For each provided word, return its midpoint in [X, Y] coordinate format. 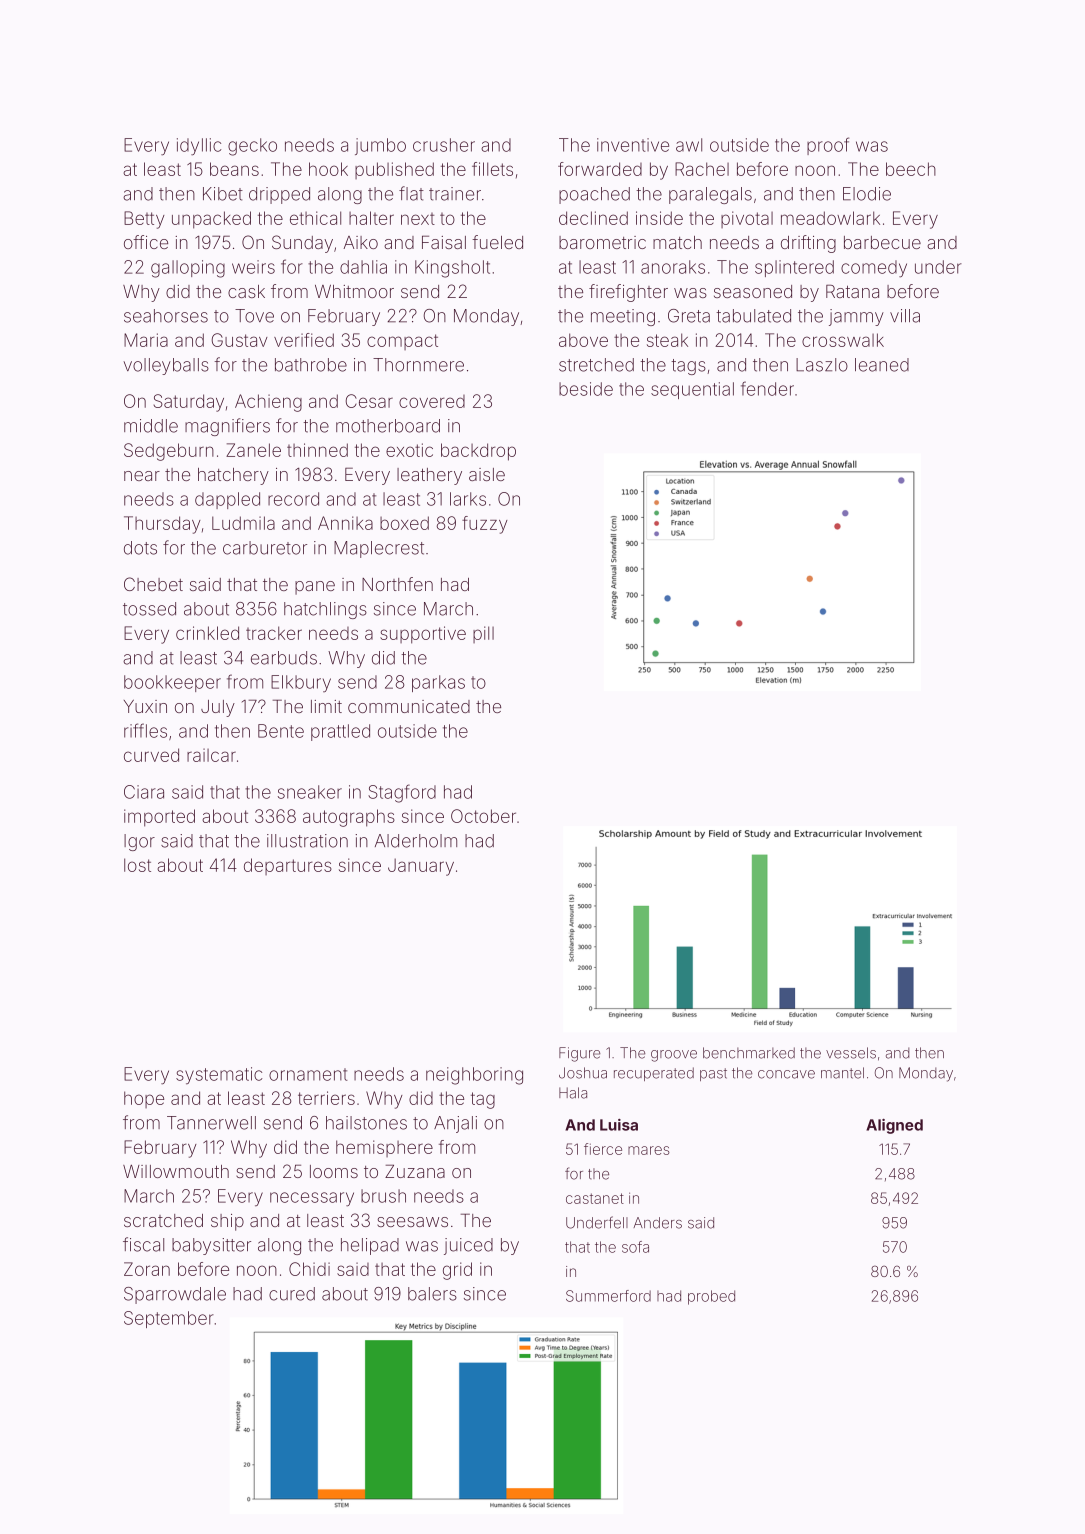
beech [911, 169]
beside [586, 389]
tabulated [753, 316]
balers [432, 1294]
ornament [308, 1074]
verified [304, 340]
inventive [633, 145]
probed [711, 1297]
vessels [851, 1053]
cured [292, 1294]
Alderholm [416, 841]
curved [151, 755]
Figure [579, 1054]
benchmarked [749, 1053]
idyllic [199, 147]
